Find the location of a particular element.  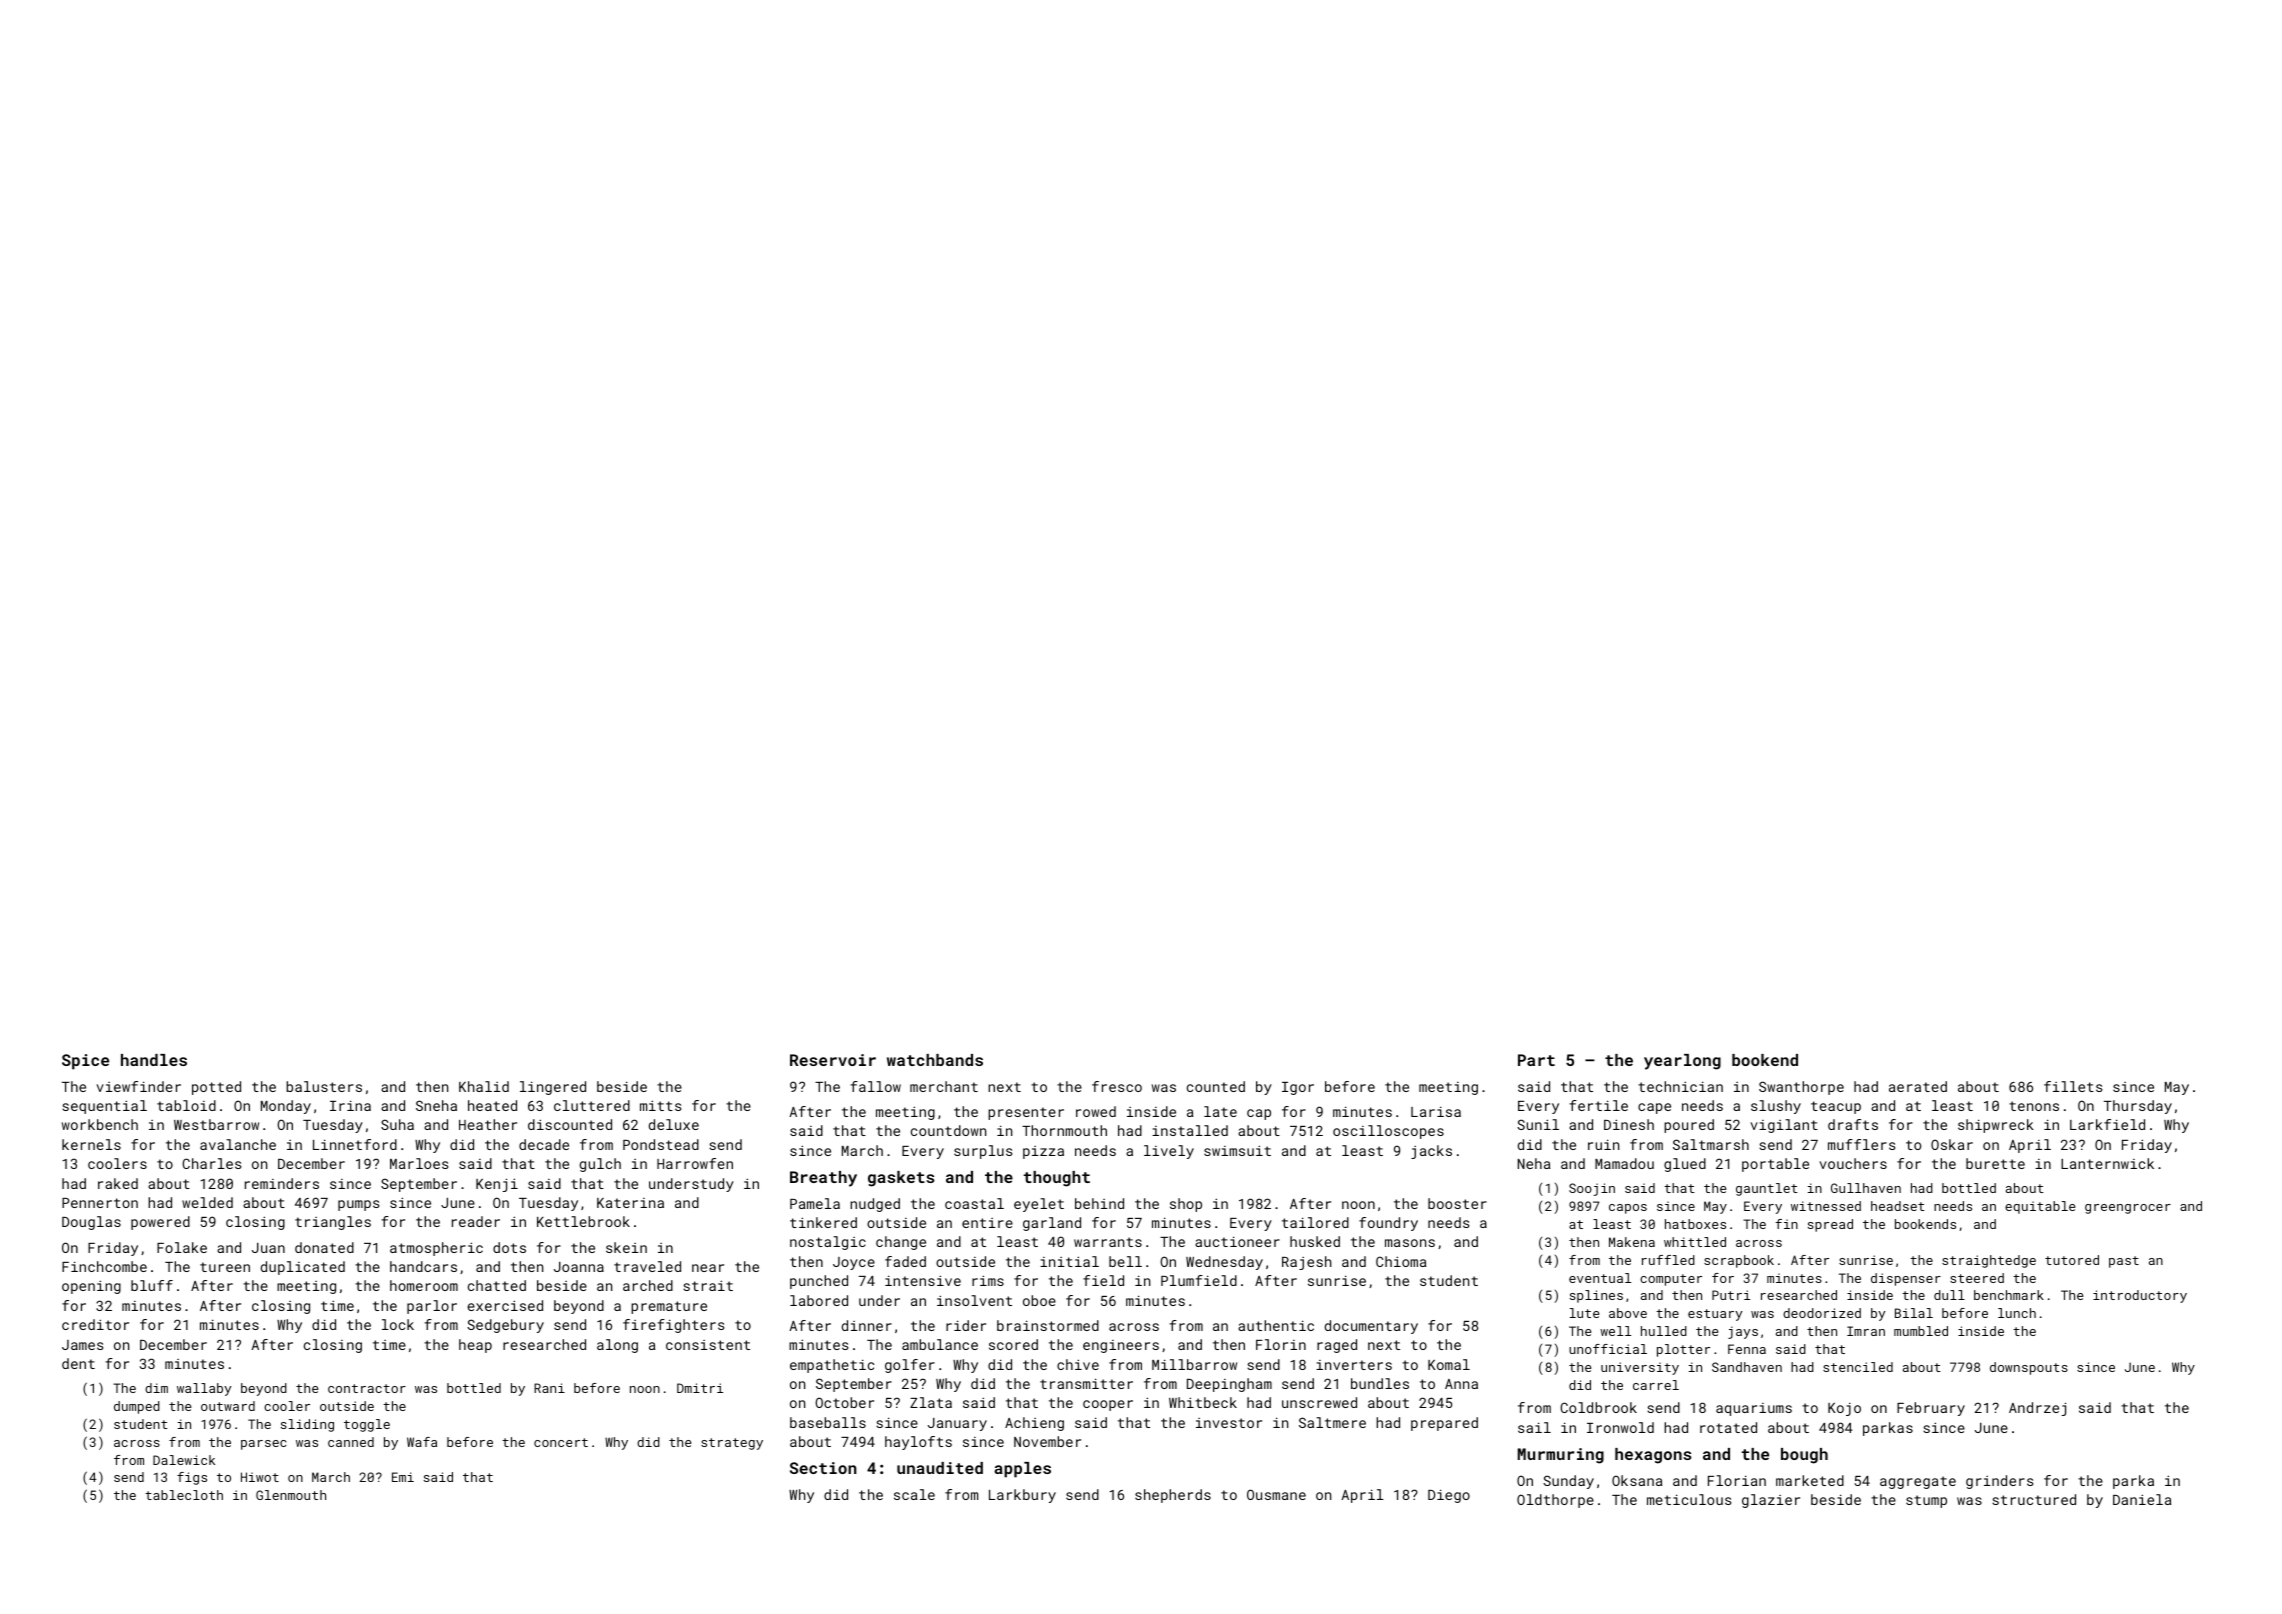

insolvent is located at coordinates (974, 1300).
